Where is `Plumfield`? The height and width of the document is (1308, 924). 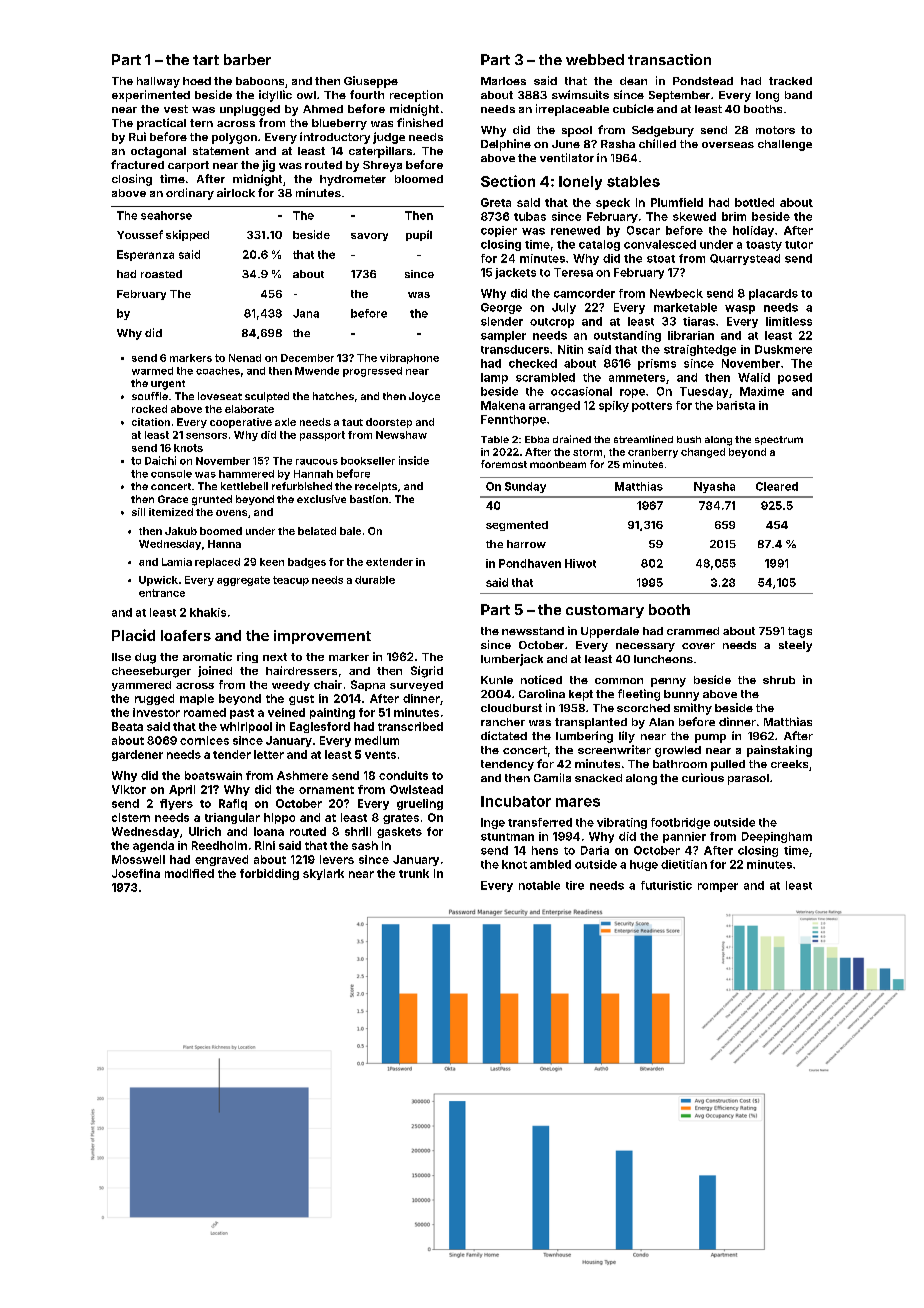 Plumfield is located at coordinates (677, 202).
